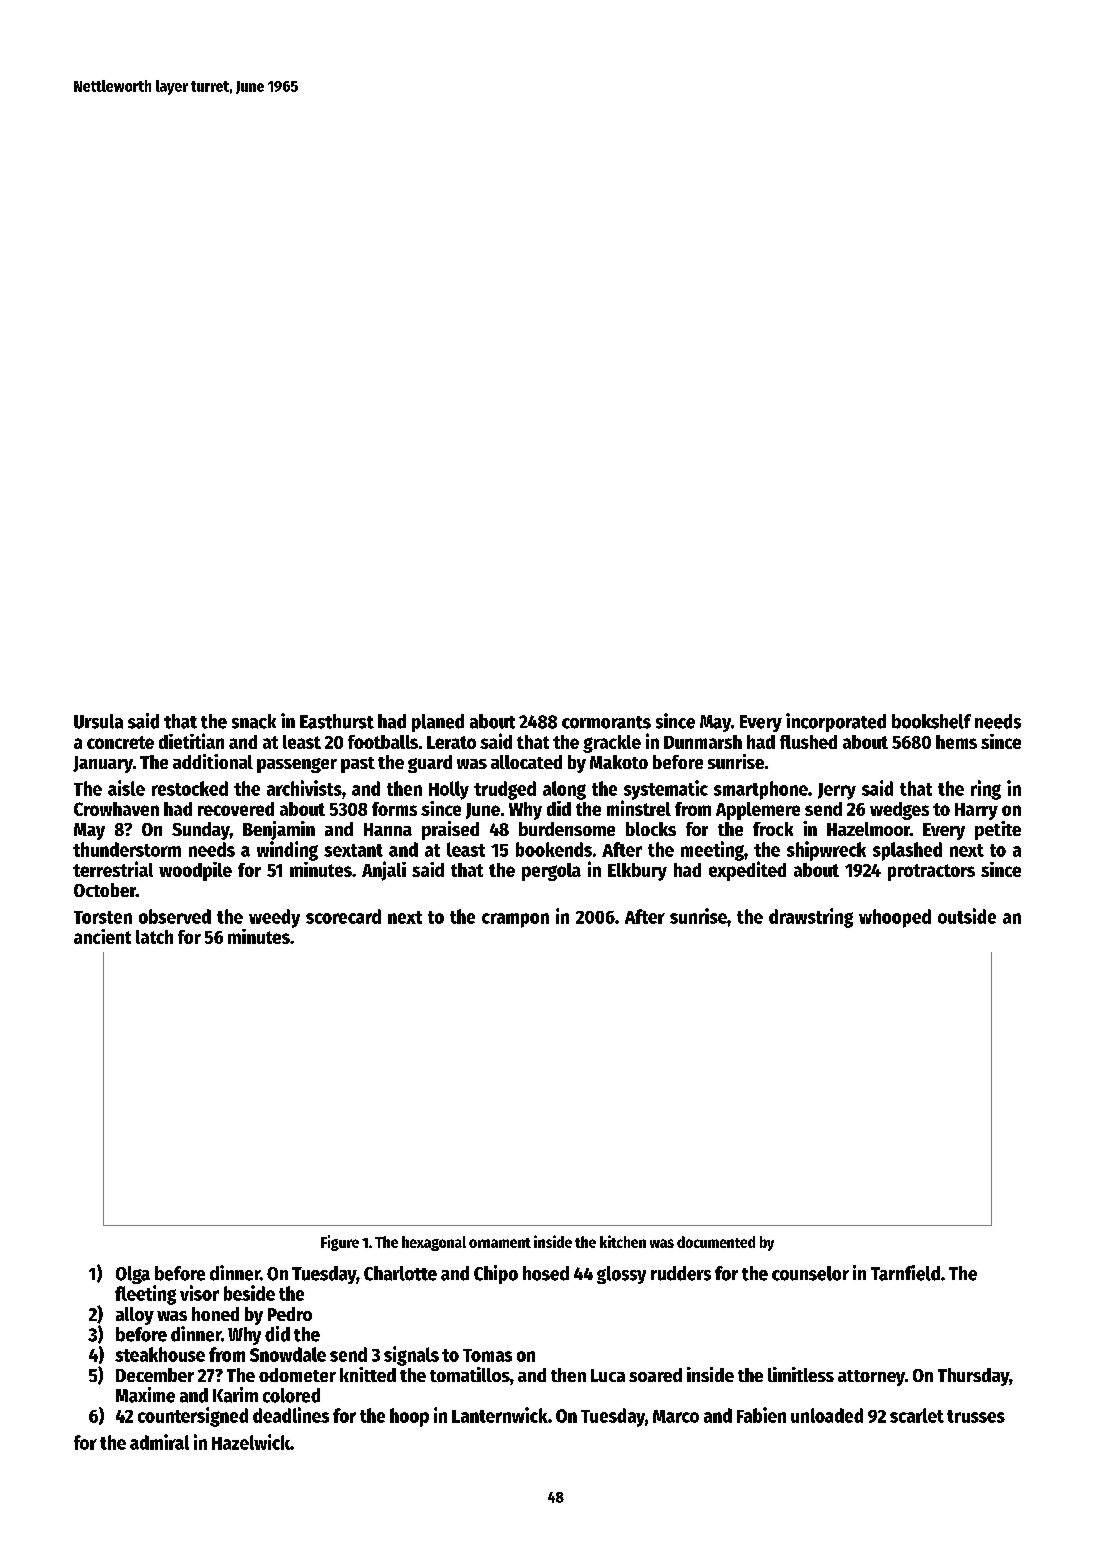  I want to click on bookshelf, so click(931, 721).
